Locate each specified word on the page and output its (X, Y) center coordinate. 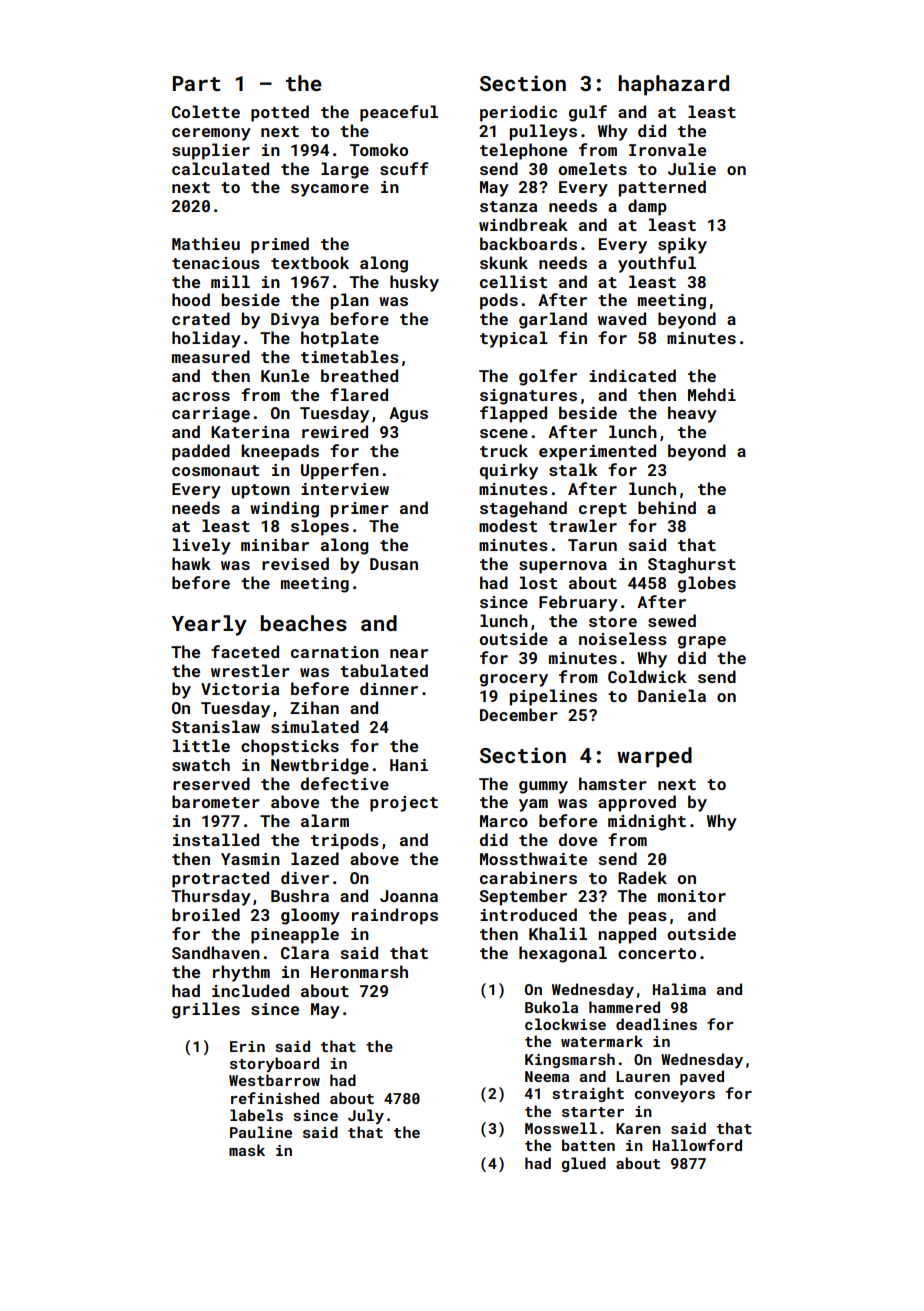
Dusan (394, 564)
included (250, 990)
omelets (593, 168)
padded (201, 452)
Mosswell (561, 1128)
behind (667, 507)
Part (196, 83)
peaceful (399, 113)
